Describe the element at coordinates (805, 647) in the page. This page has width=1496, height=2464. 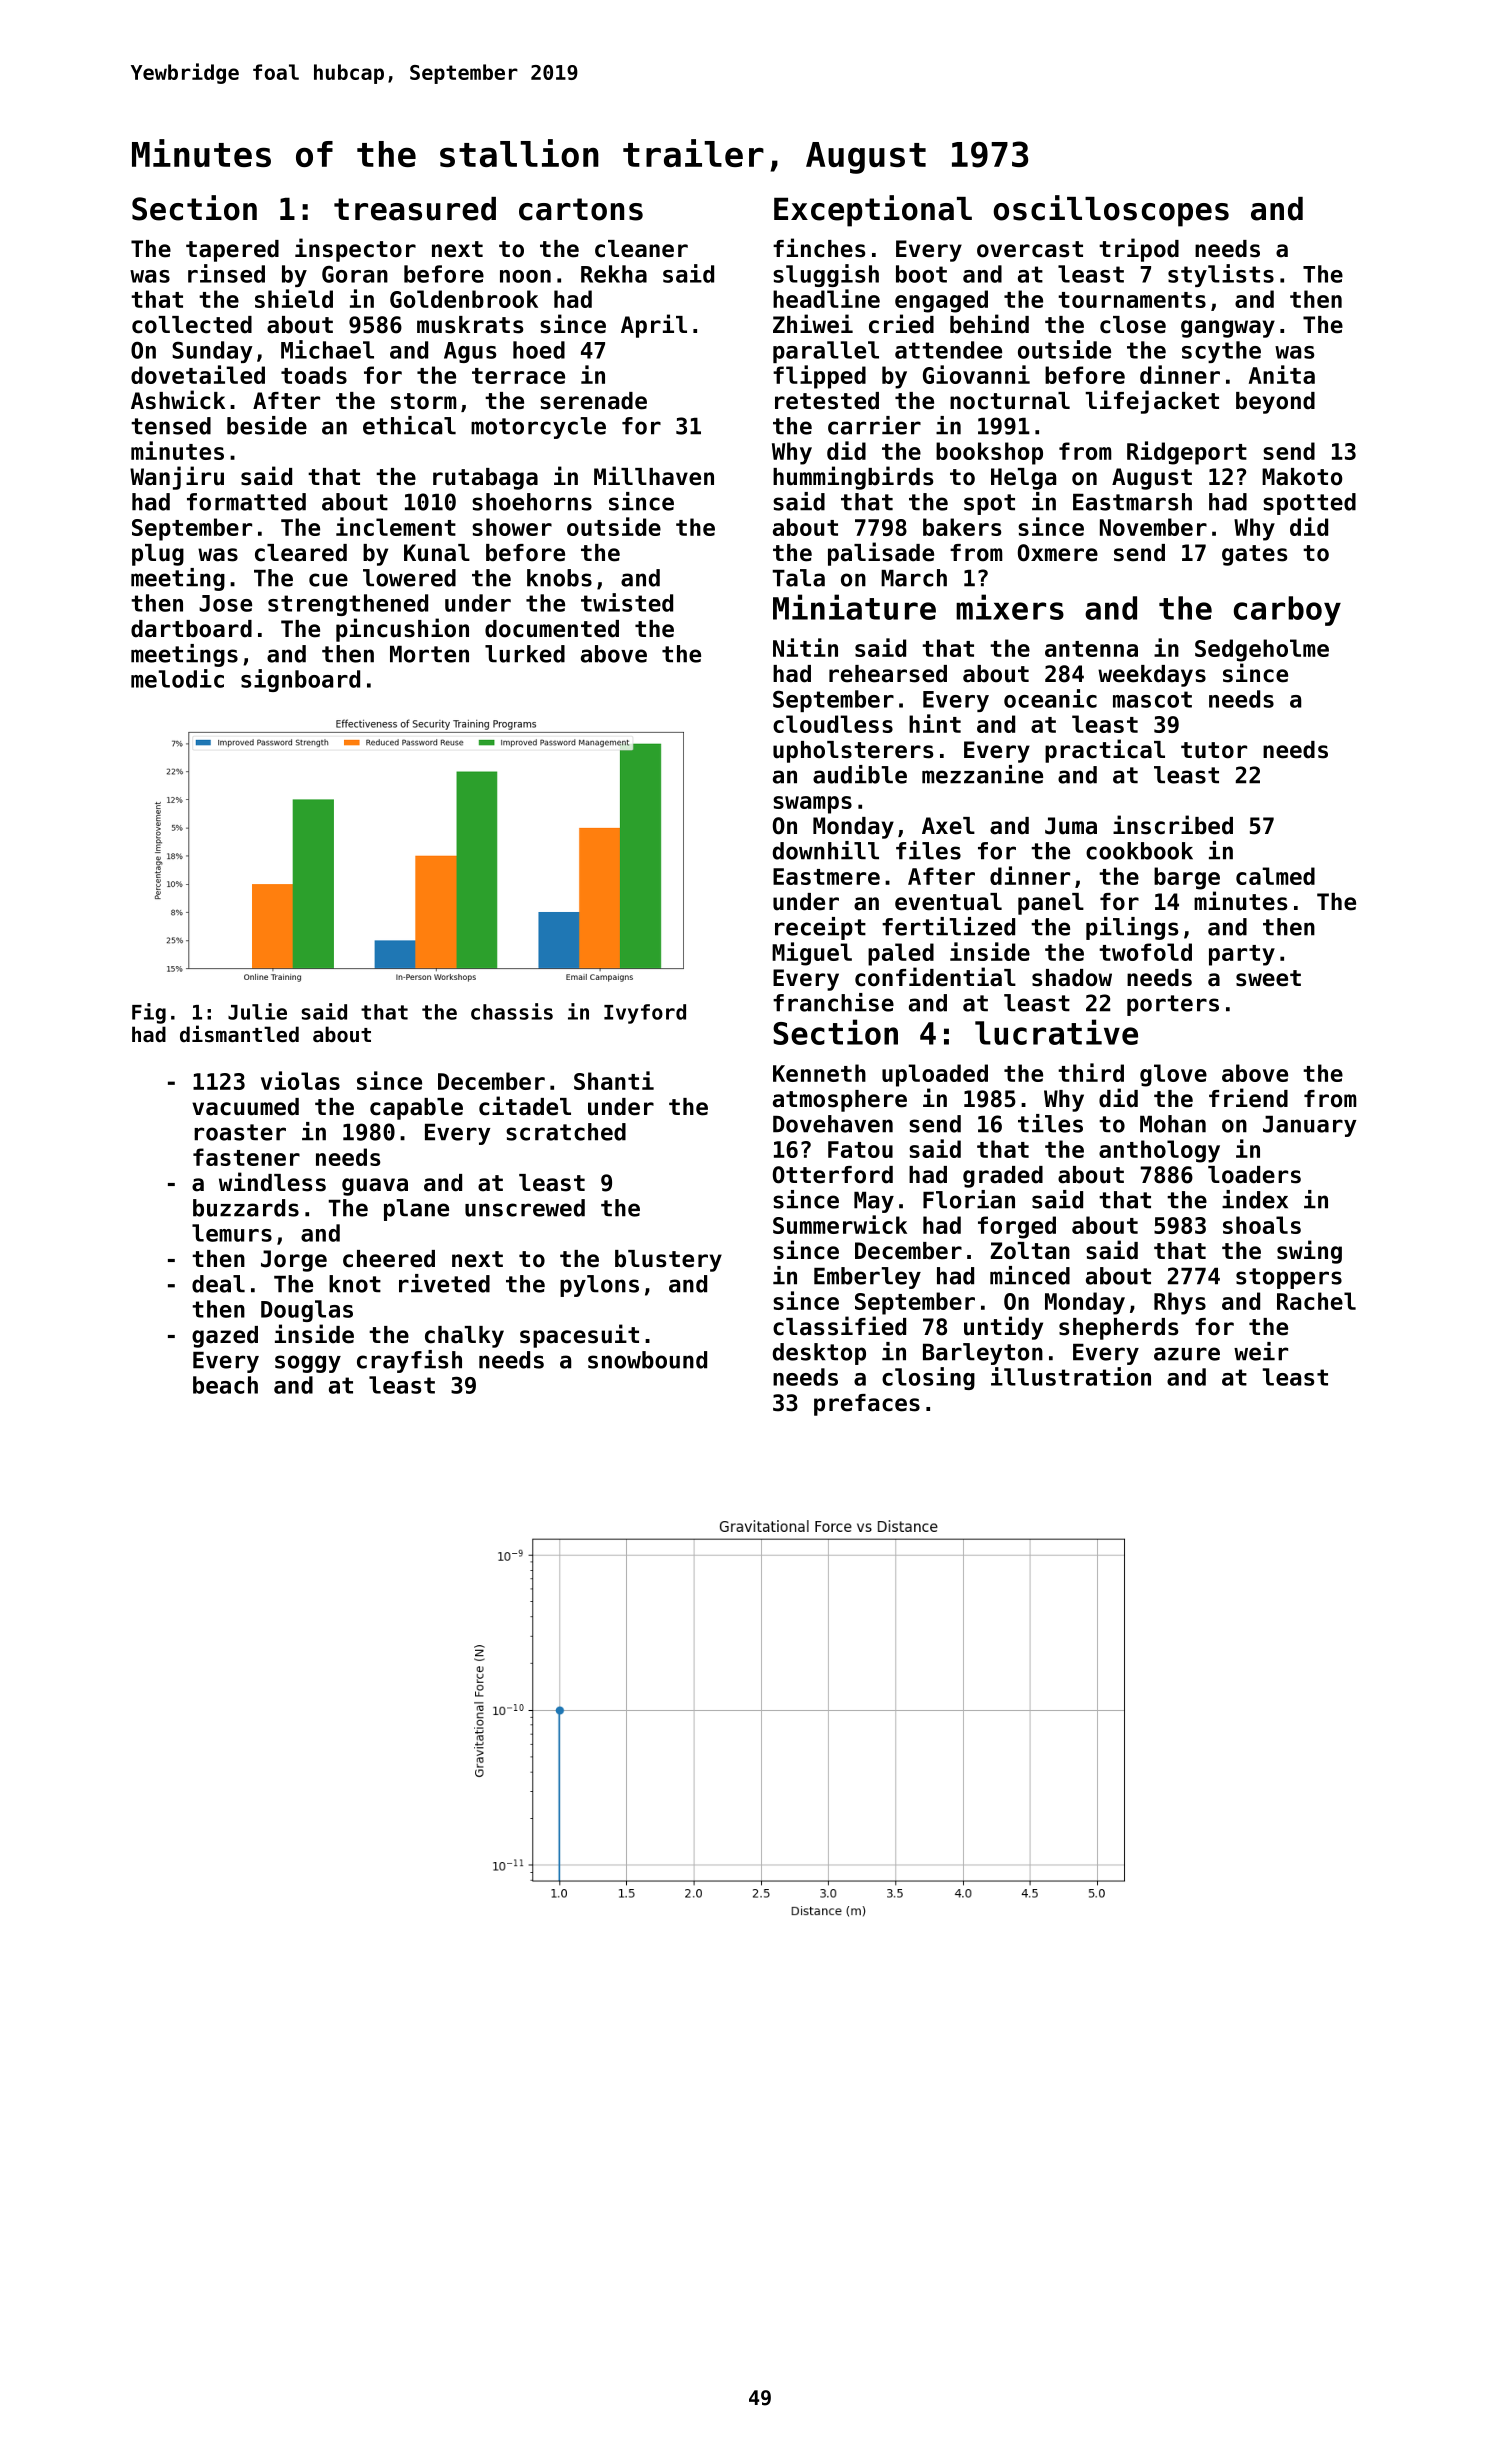
I see `Nitin` at that location.
